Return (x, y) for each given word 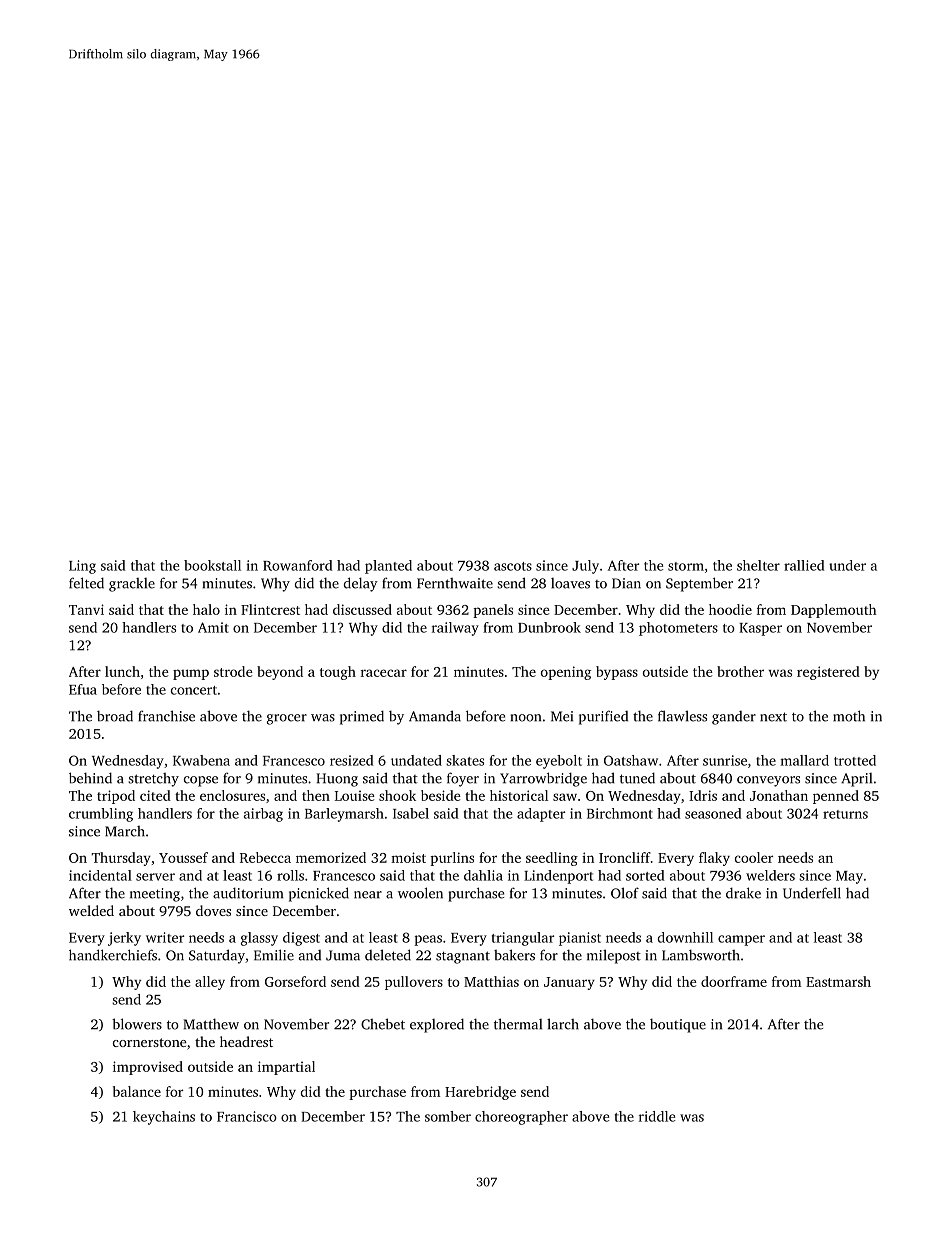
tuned (637, 778)
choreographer (521, 1118)
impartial (286, 1068)
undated (416, 760)
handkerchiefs (113, 955)
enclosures (232, 795)
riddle (657, 1116)
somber (448, 1116)
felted (86, 583)
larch (563, 1024)
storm (686, 566)
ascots (513, 566)
